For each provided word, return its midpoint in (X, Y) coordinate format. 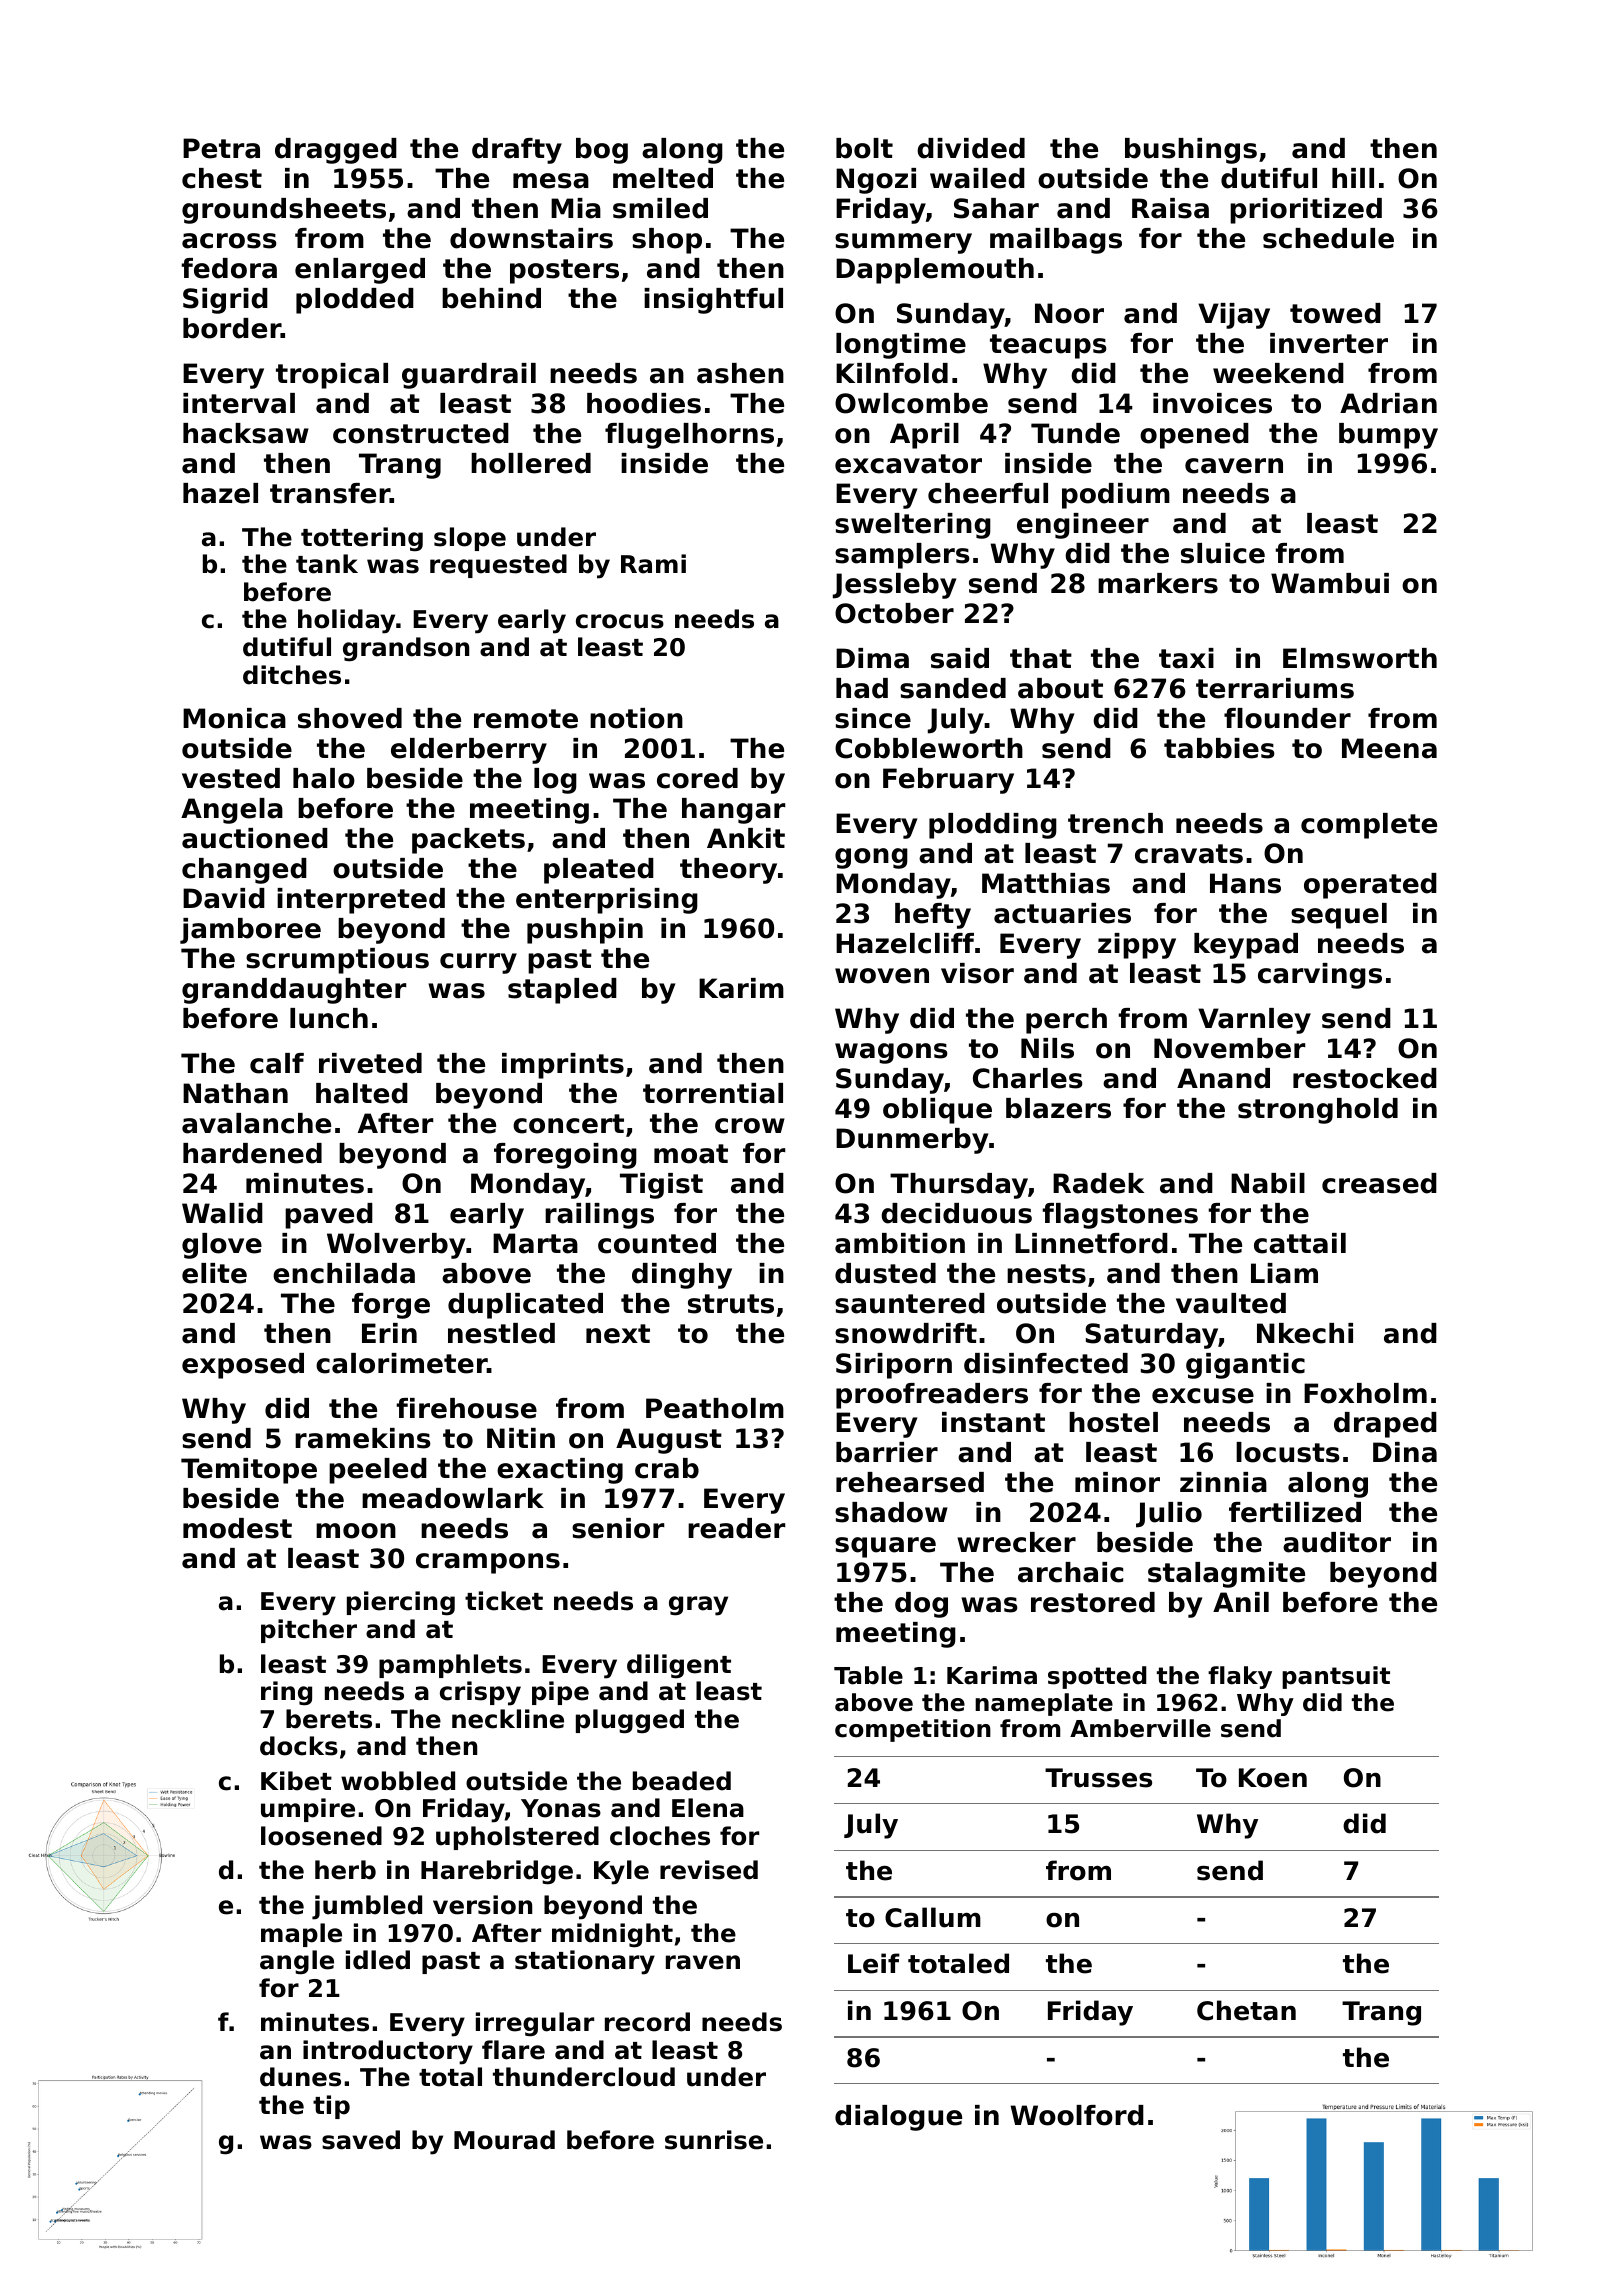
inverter (1329, 343)
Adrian (1388, 403)
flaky (1240, 1677)
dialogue (898, 2118)
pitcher (309, 1631)
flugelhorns (689, 436)
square (885, 1547)
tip (331, 2107)
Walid (222, 1213)
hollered (531, 463)
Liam (1284, 1273)
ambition (900, 1243)
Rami (653, 564)
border (232, 328)
